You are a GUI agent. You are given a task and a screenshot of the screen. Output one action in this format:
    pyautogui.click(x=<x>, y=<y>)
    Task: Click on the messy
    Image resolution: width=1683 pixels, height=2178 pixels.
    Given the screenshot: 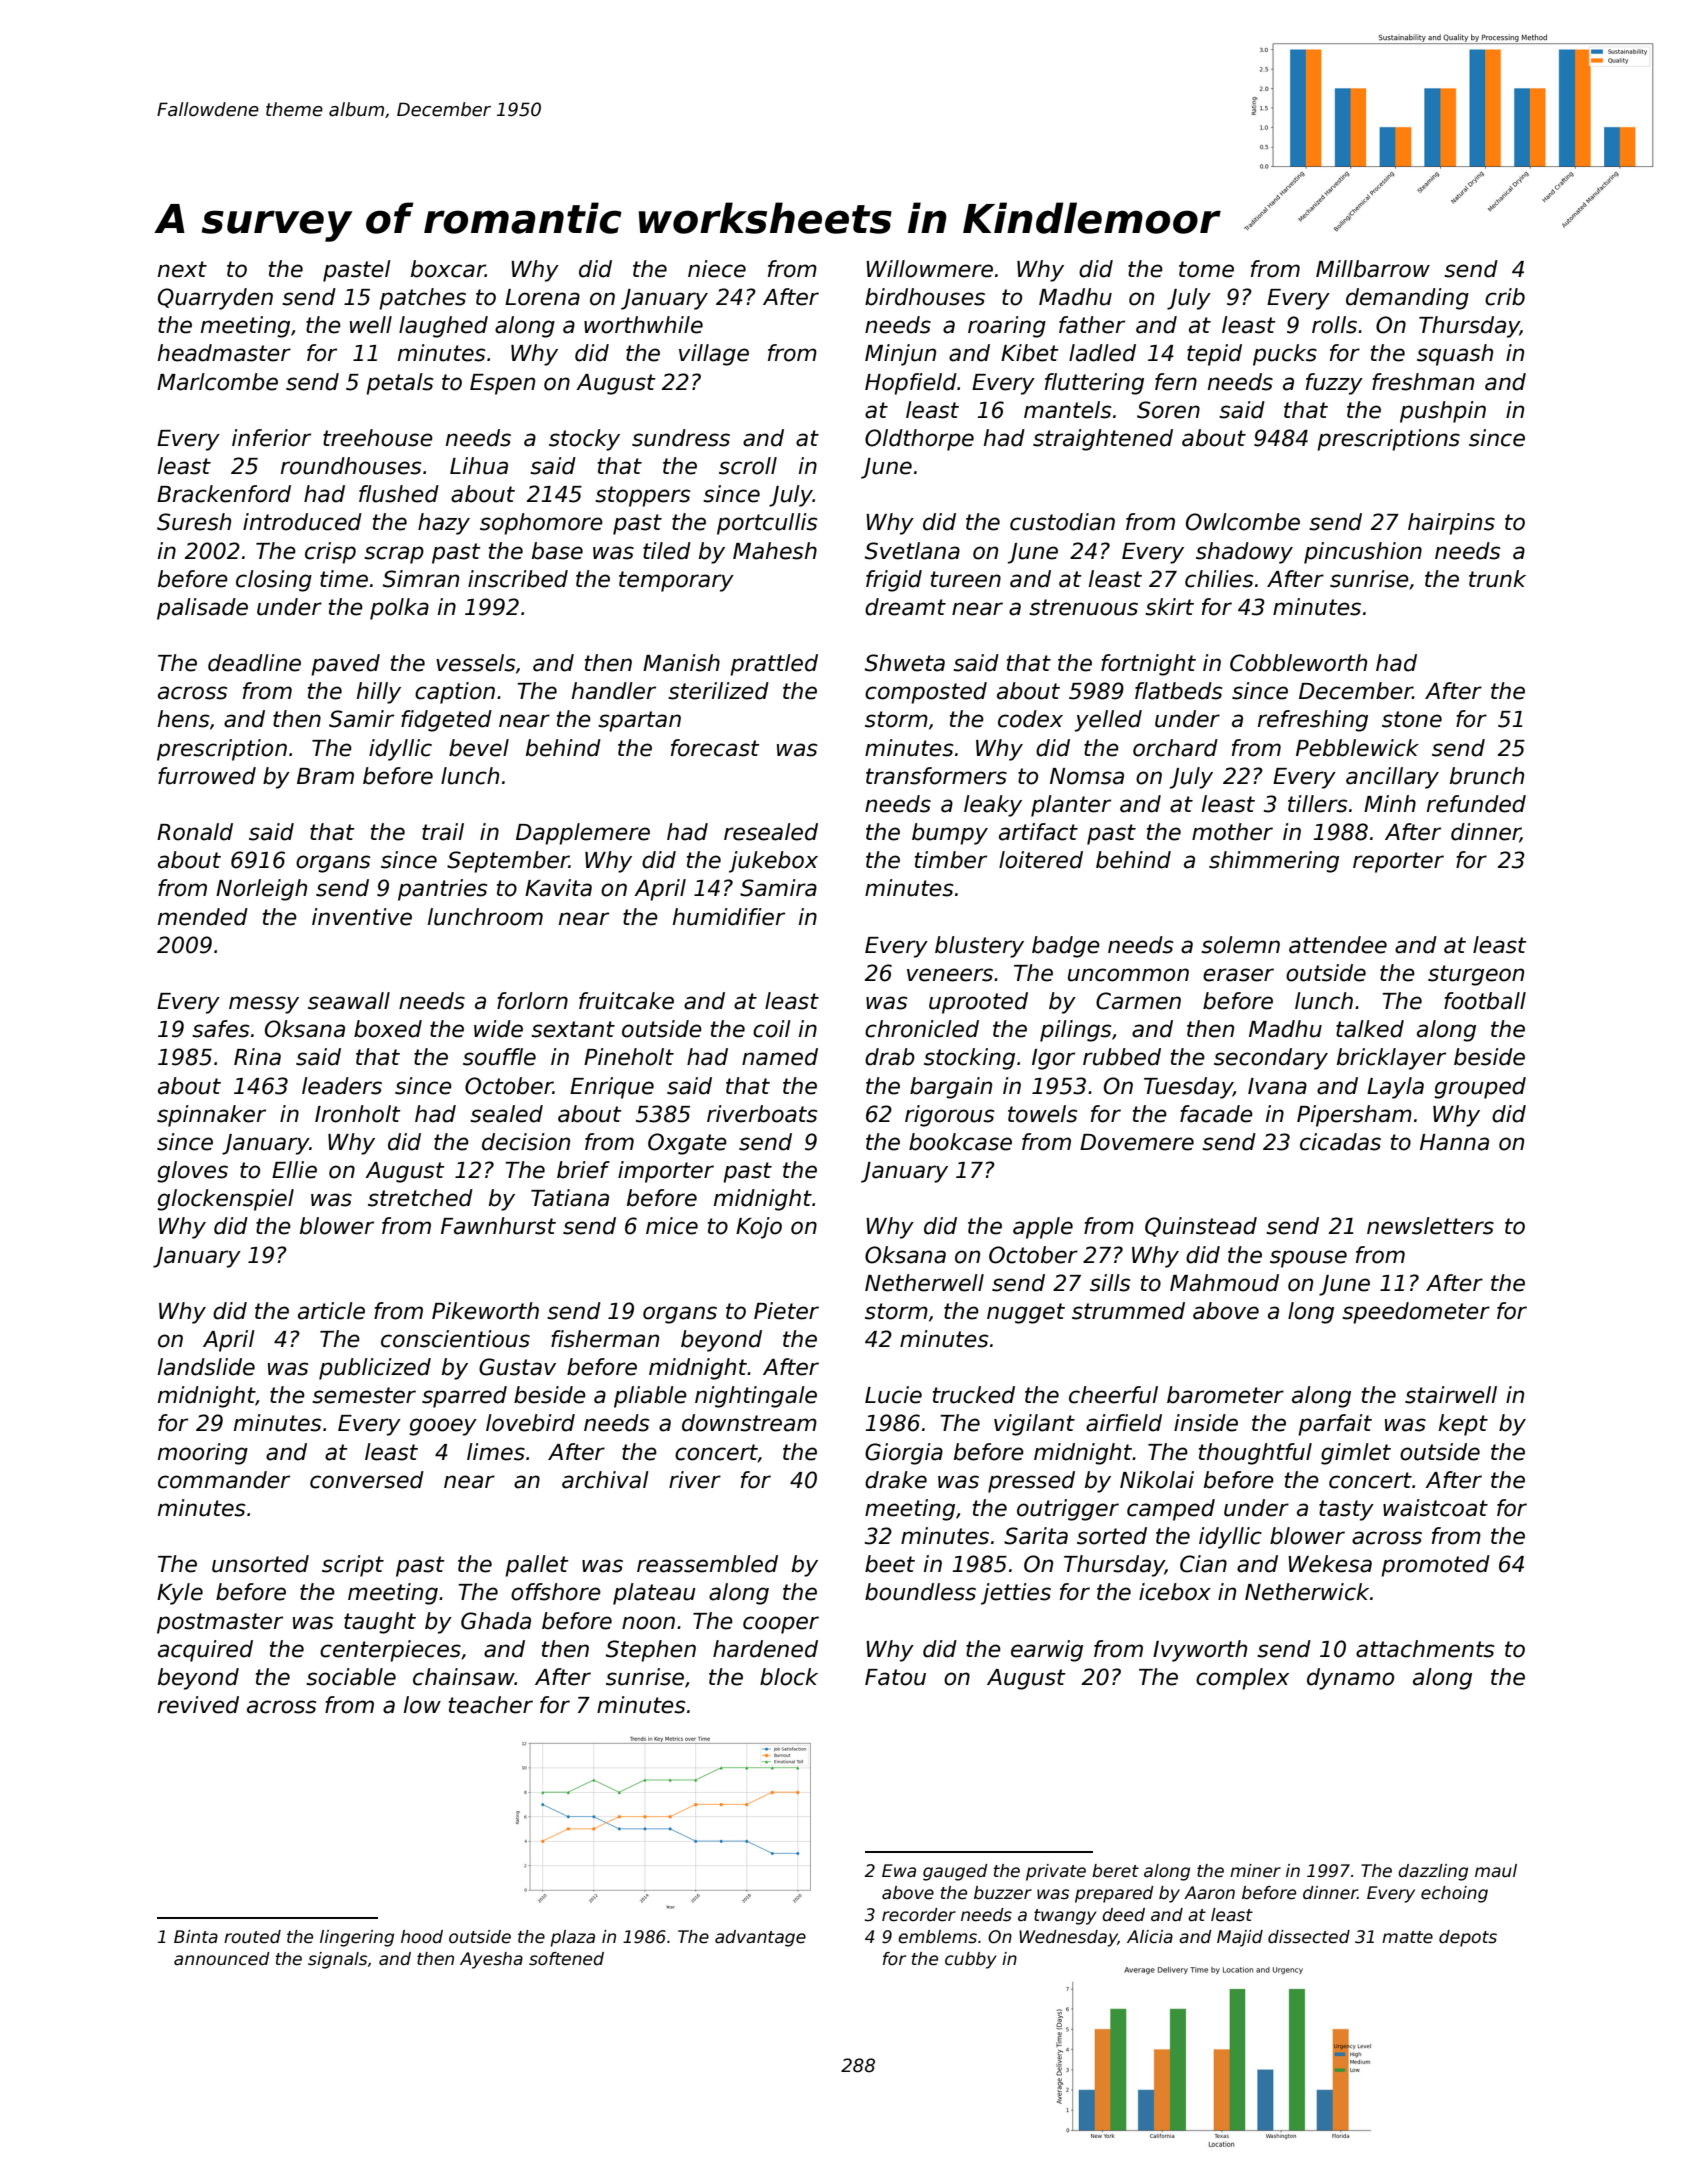 What is the action you would take?
    pyautogui.click(x=264, y=1005)
